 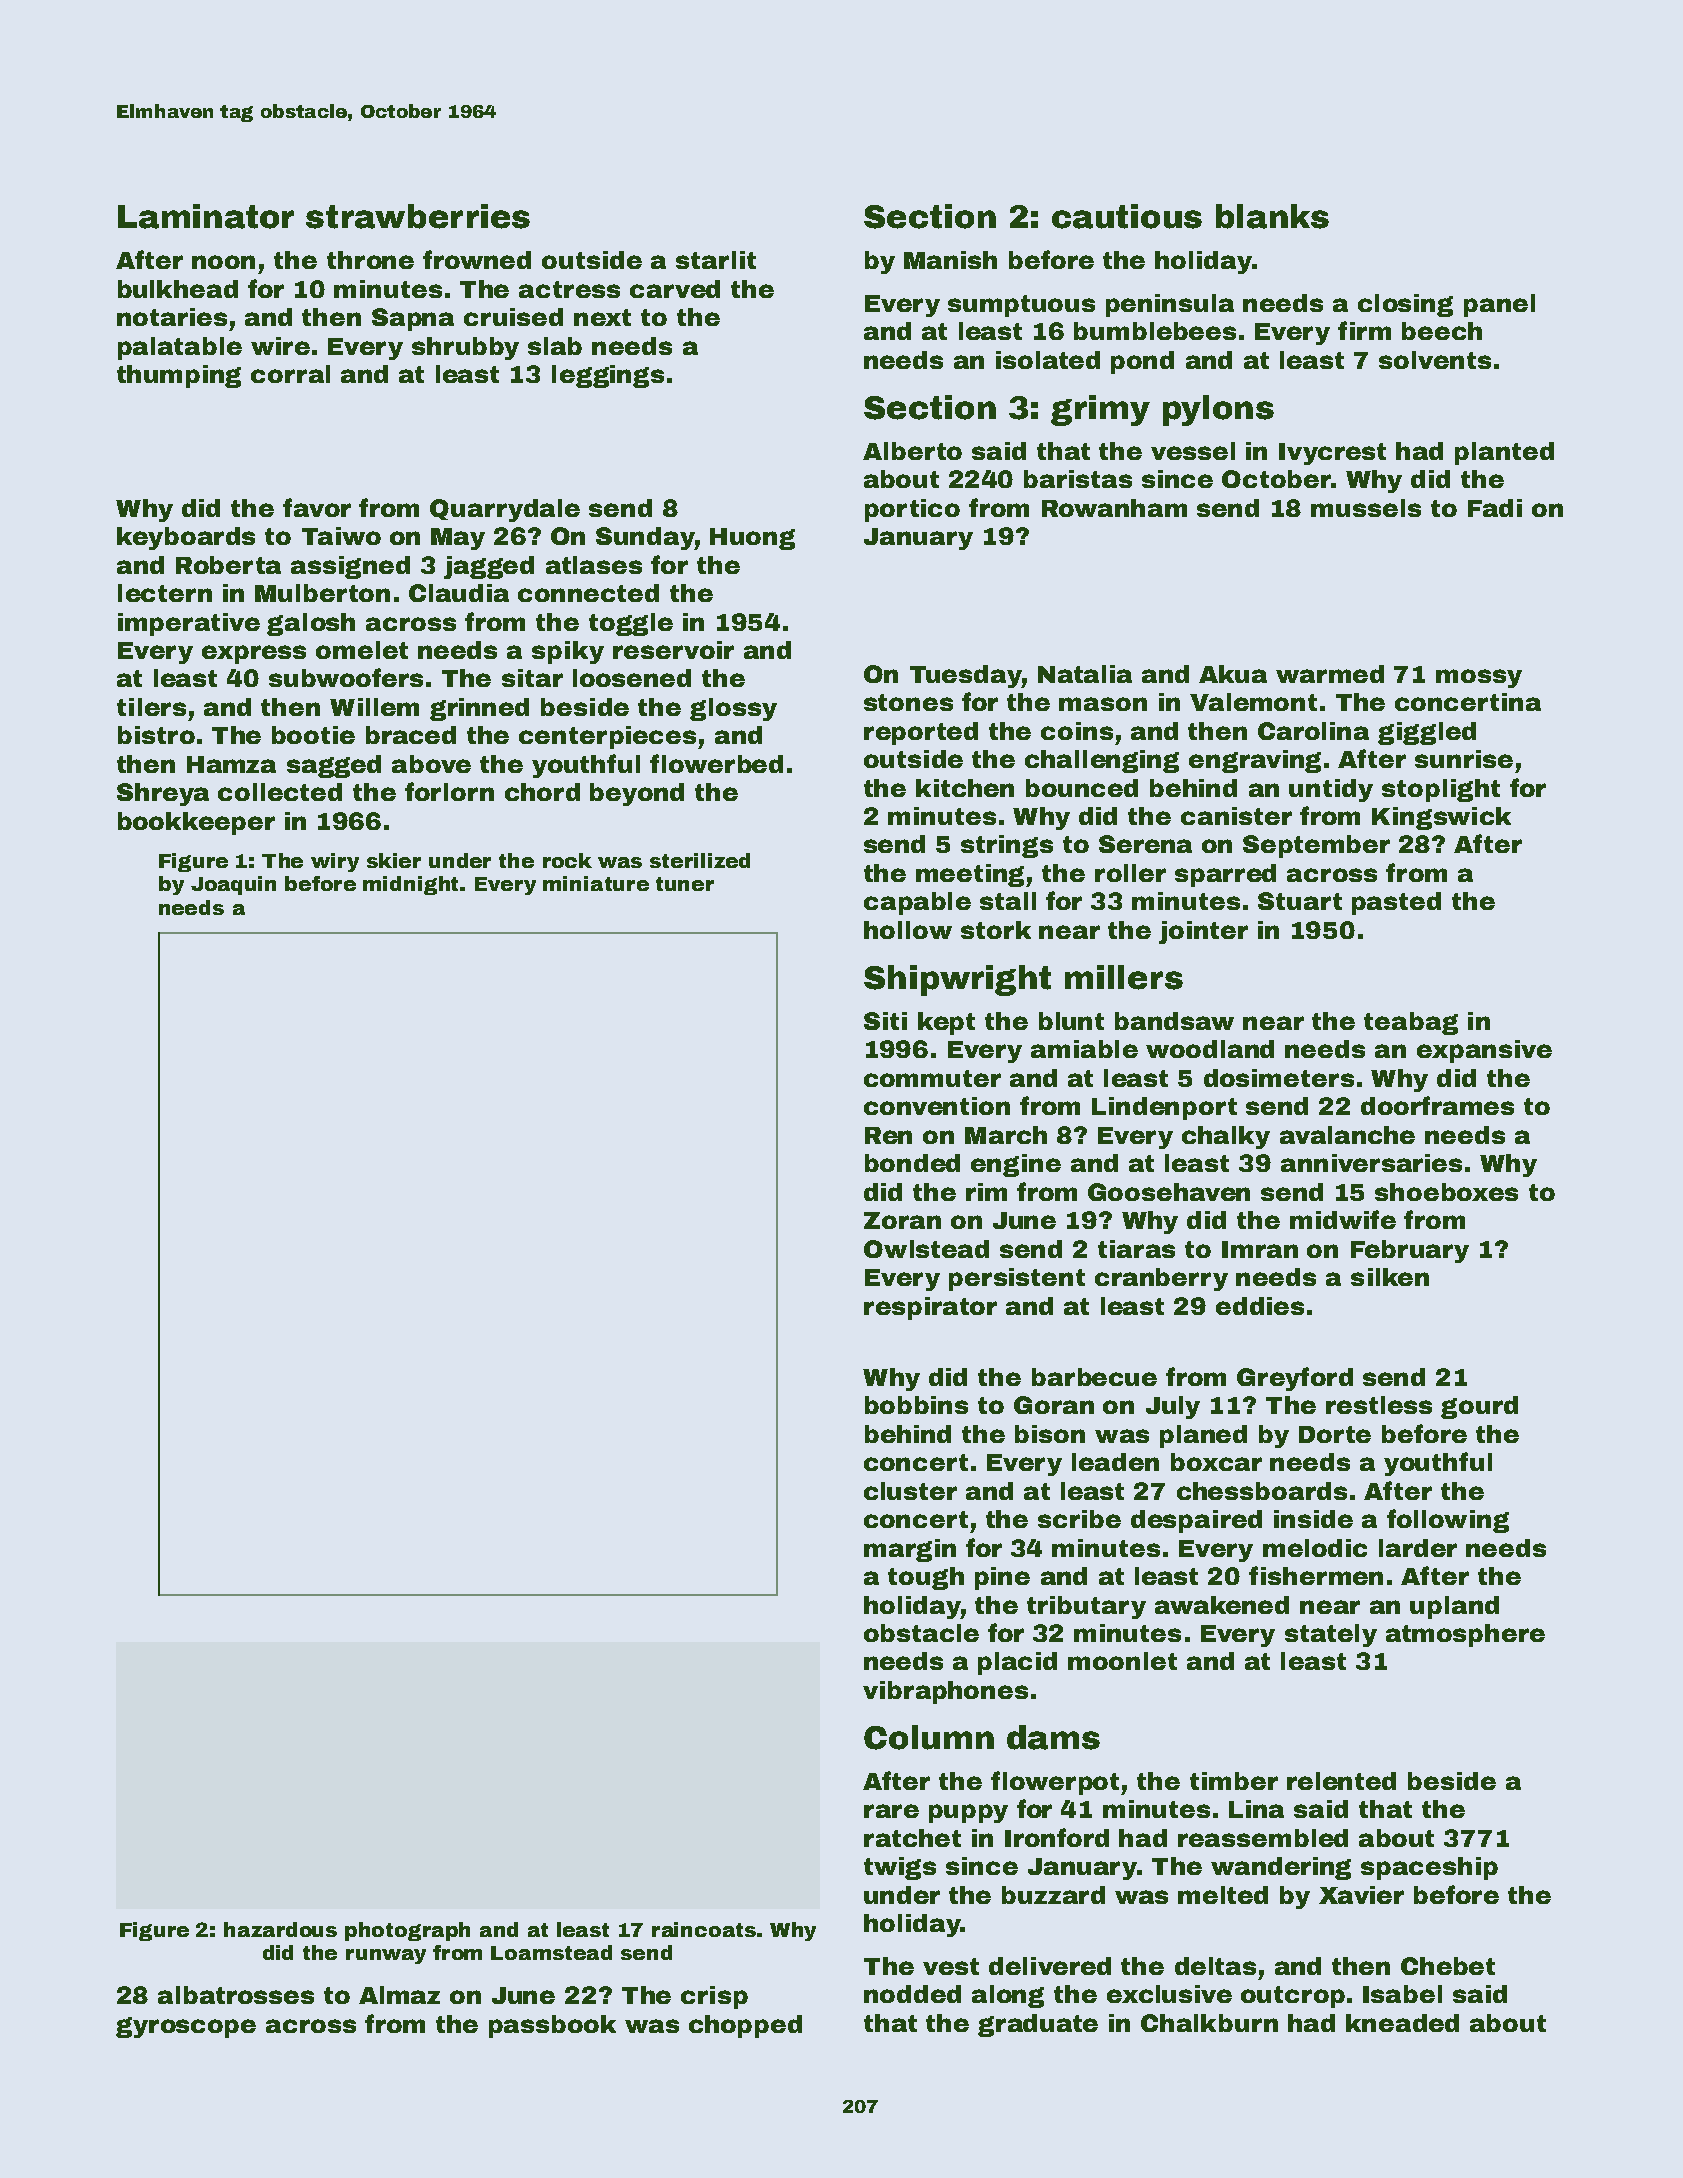 What do you see at coordinates (1442, 331) in the image?
I see `beech` at bounding box center [1442, 331].
